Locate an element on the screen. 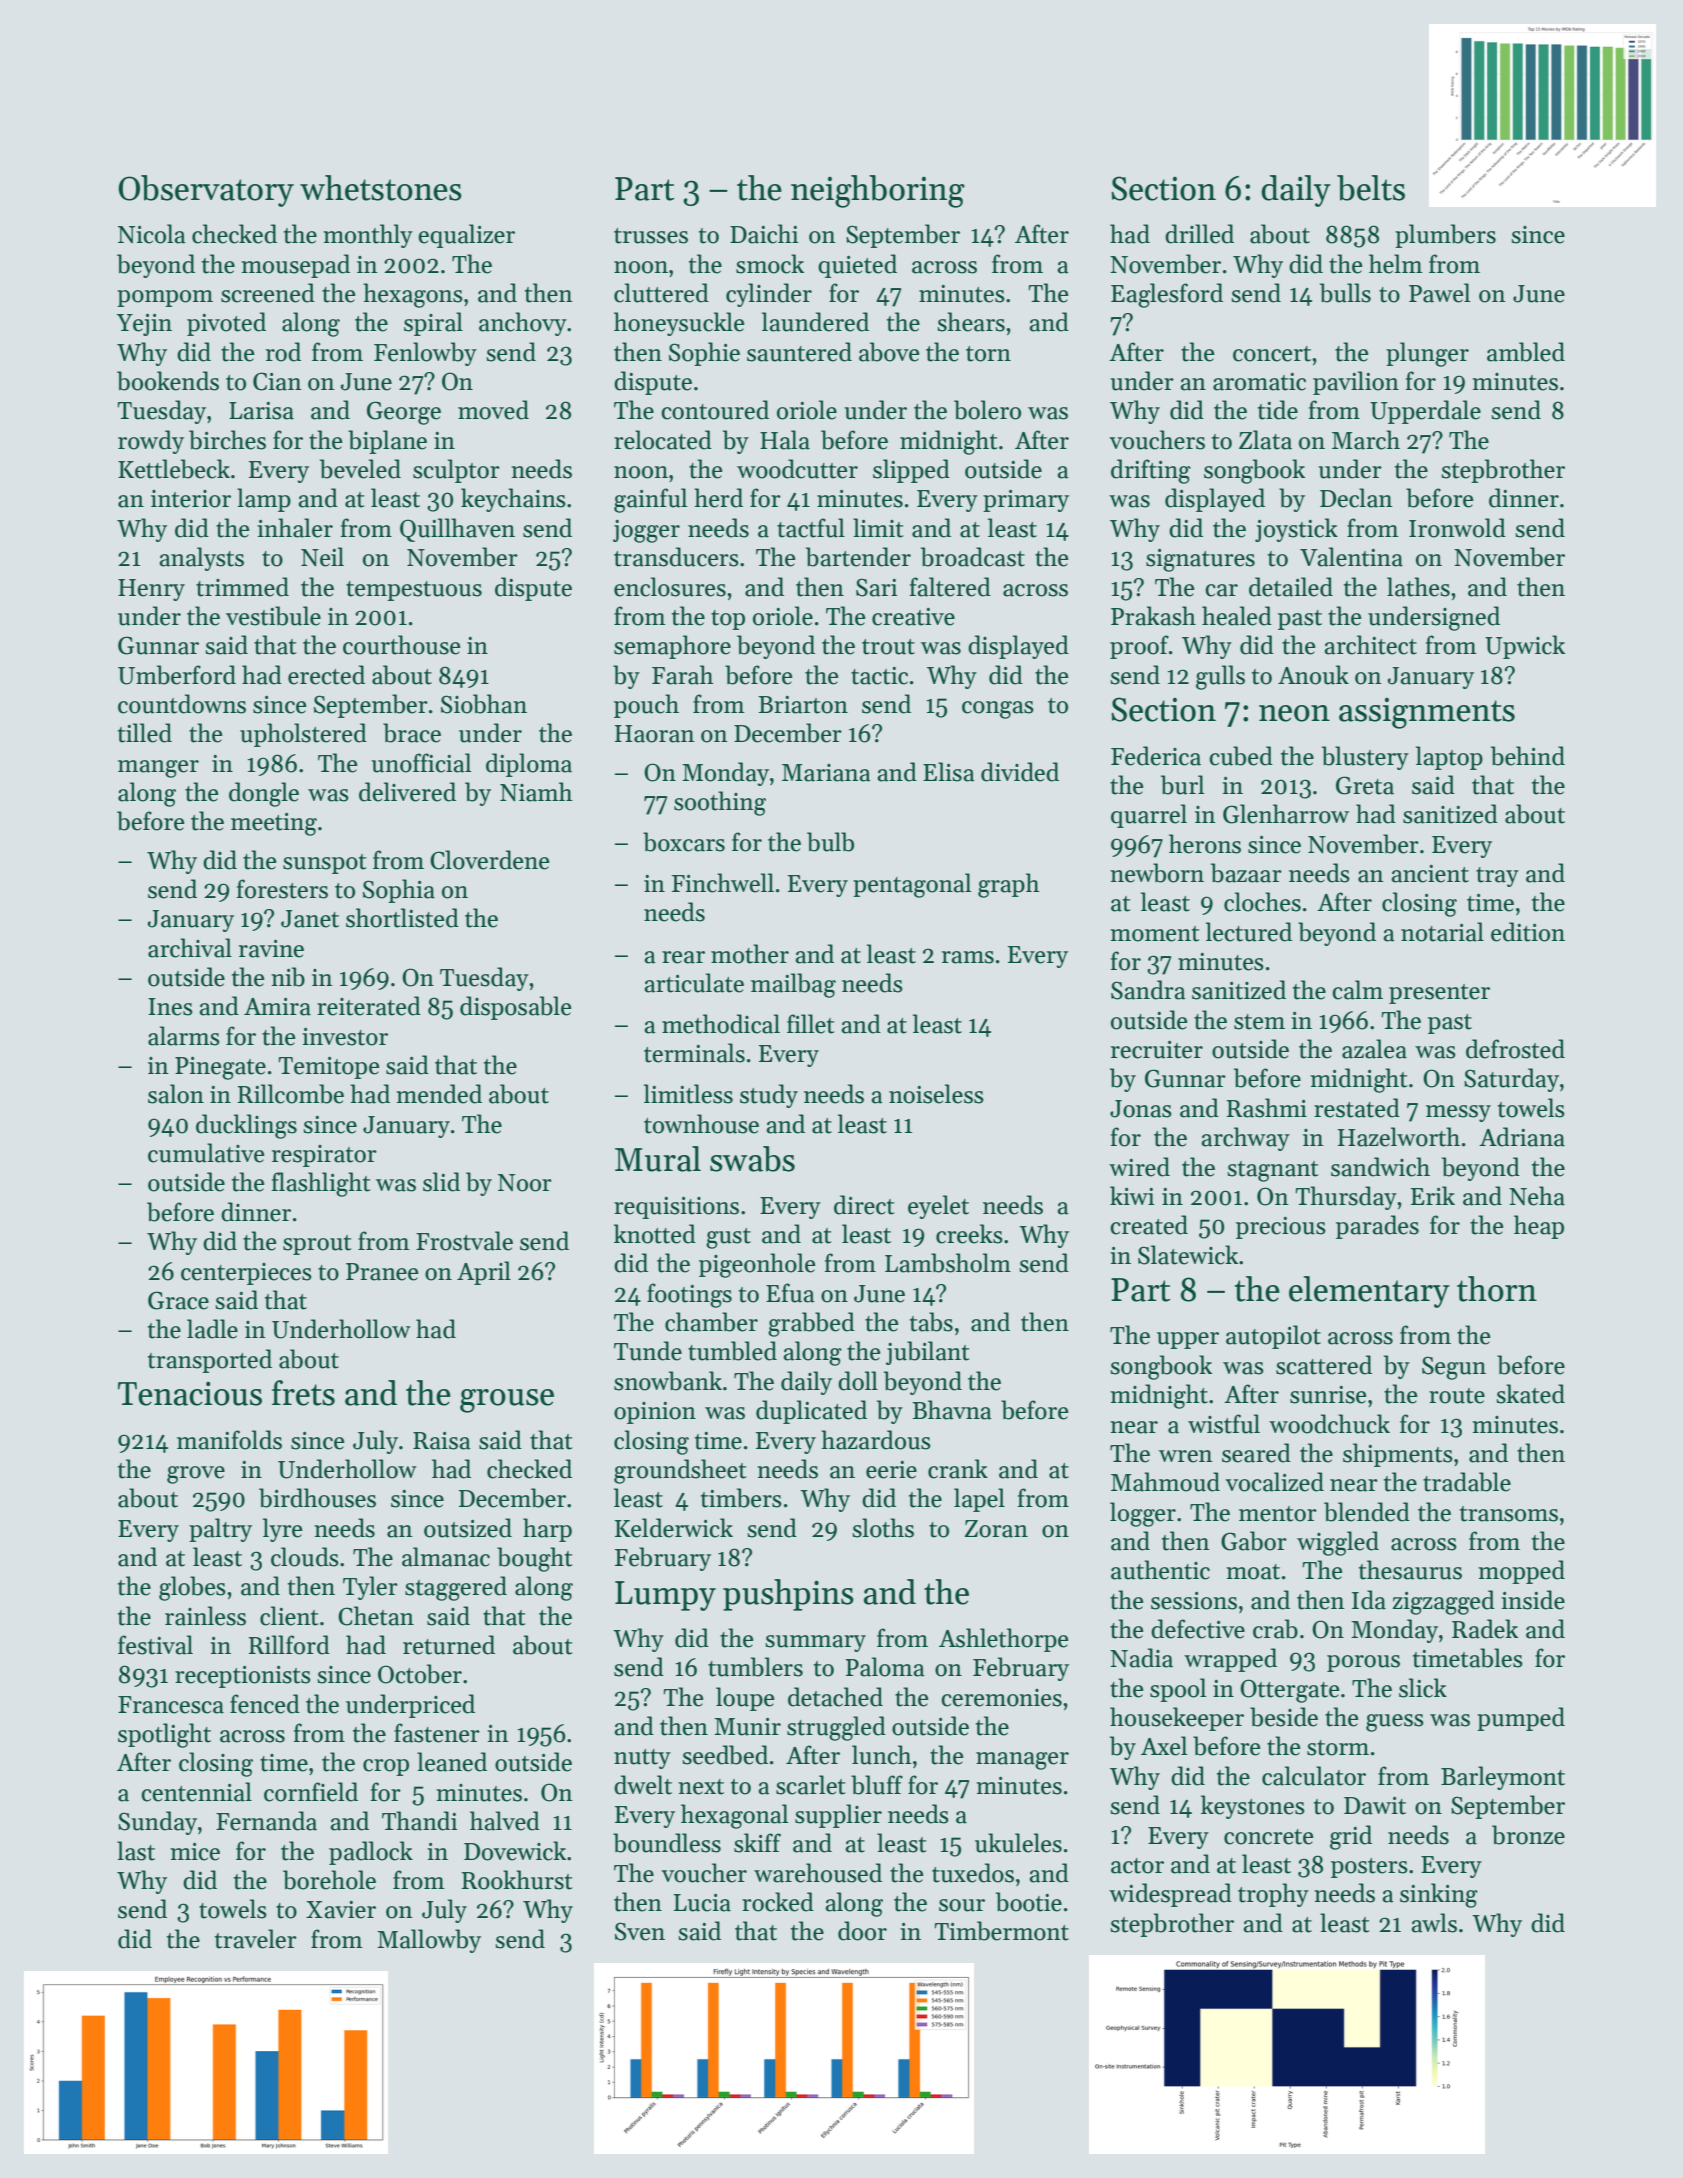  Mallowby is located at coordinates (429, 1941).
